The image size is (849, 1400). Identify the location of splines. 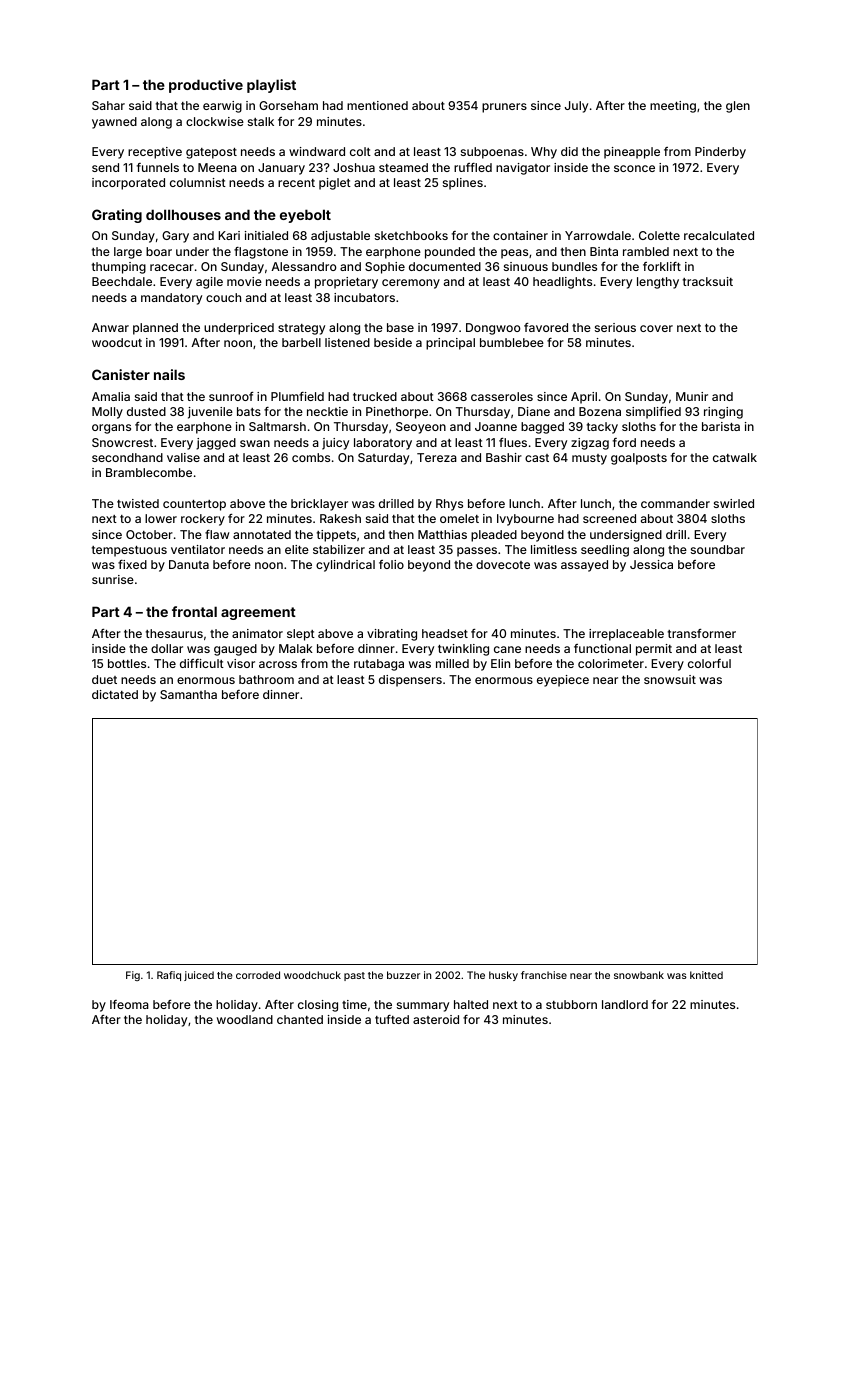
(463, 184).
